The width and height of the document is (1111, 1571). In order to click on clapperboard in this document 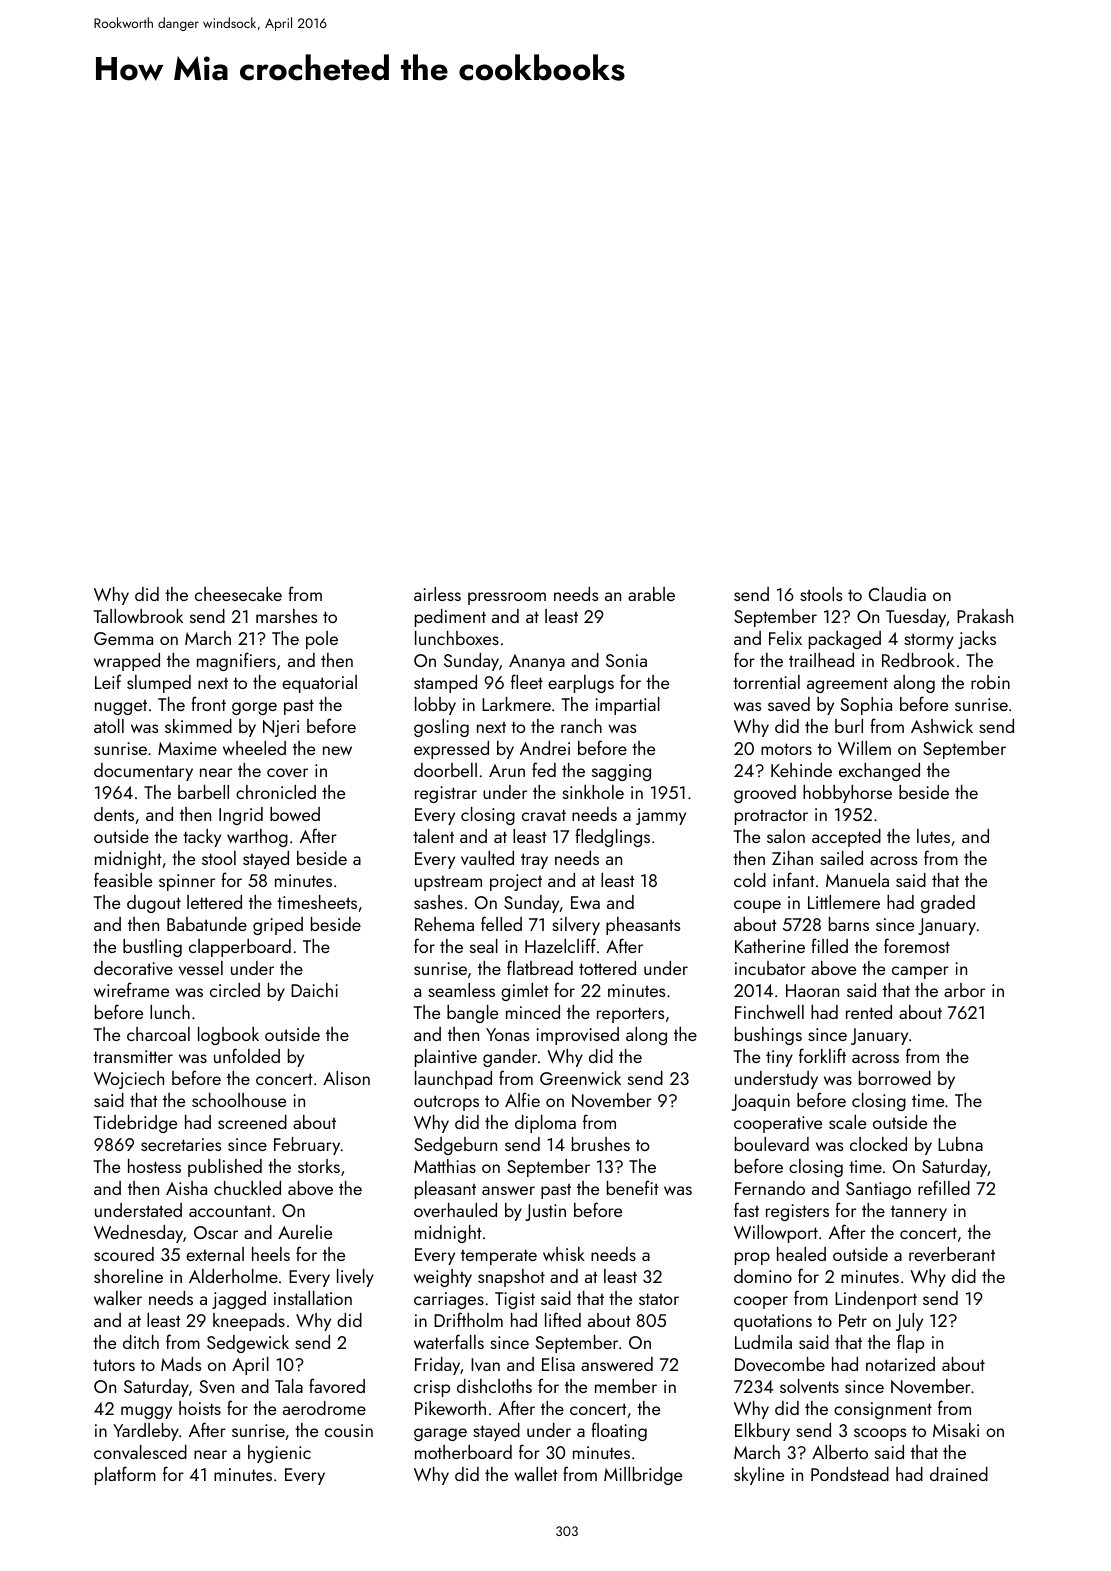, I will do `click(240, 948)`.
